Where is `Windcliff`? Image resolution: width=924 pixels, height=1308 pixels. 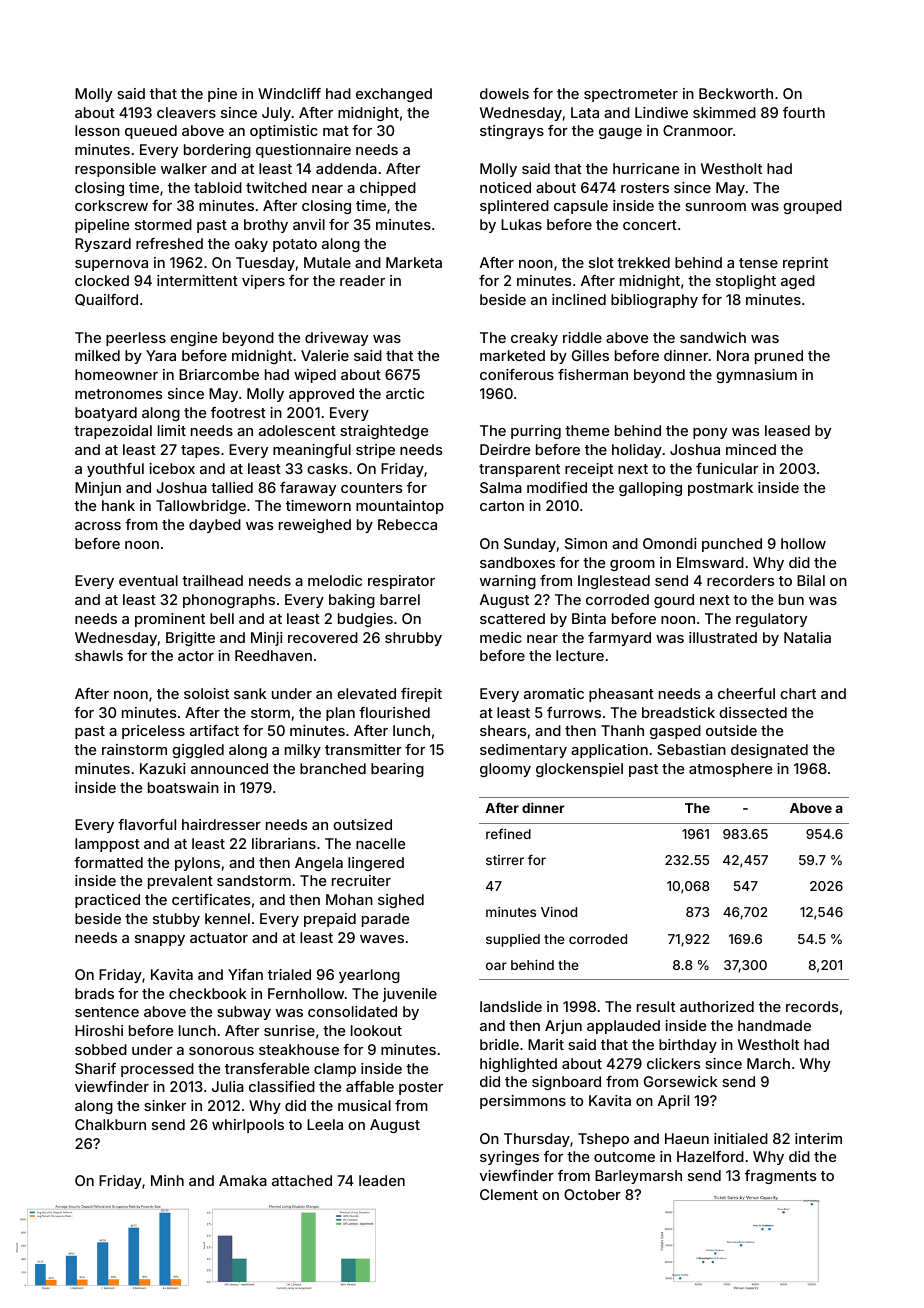
Windcliff is located at coordinates (289, 93).
